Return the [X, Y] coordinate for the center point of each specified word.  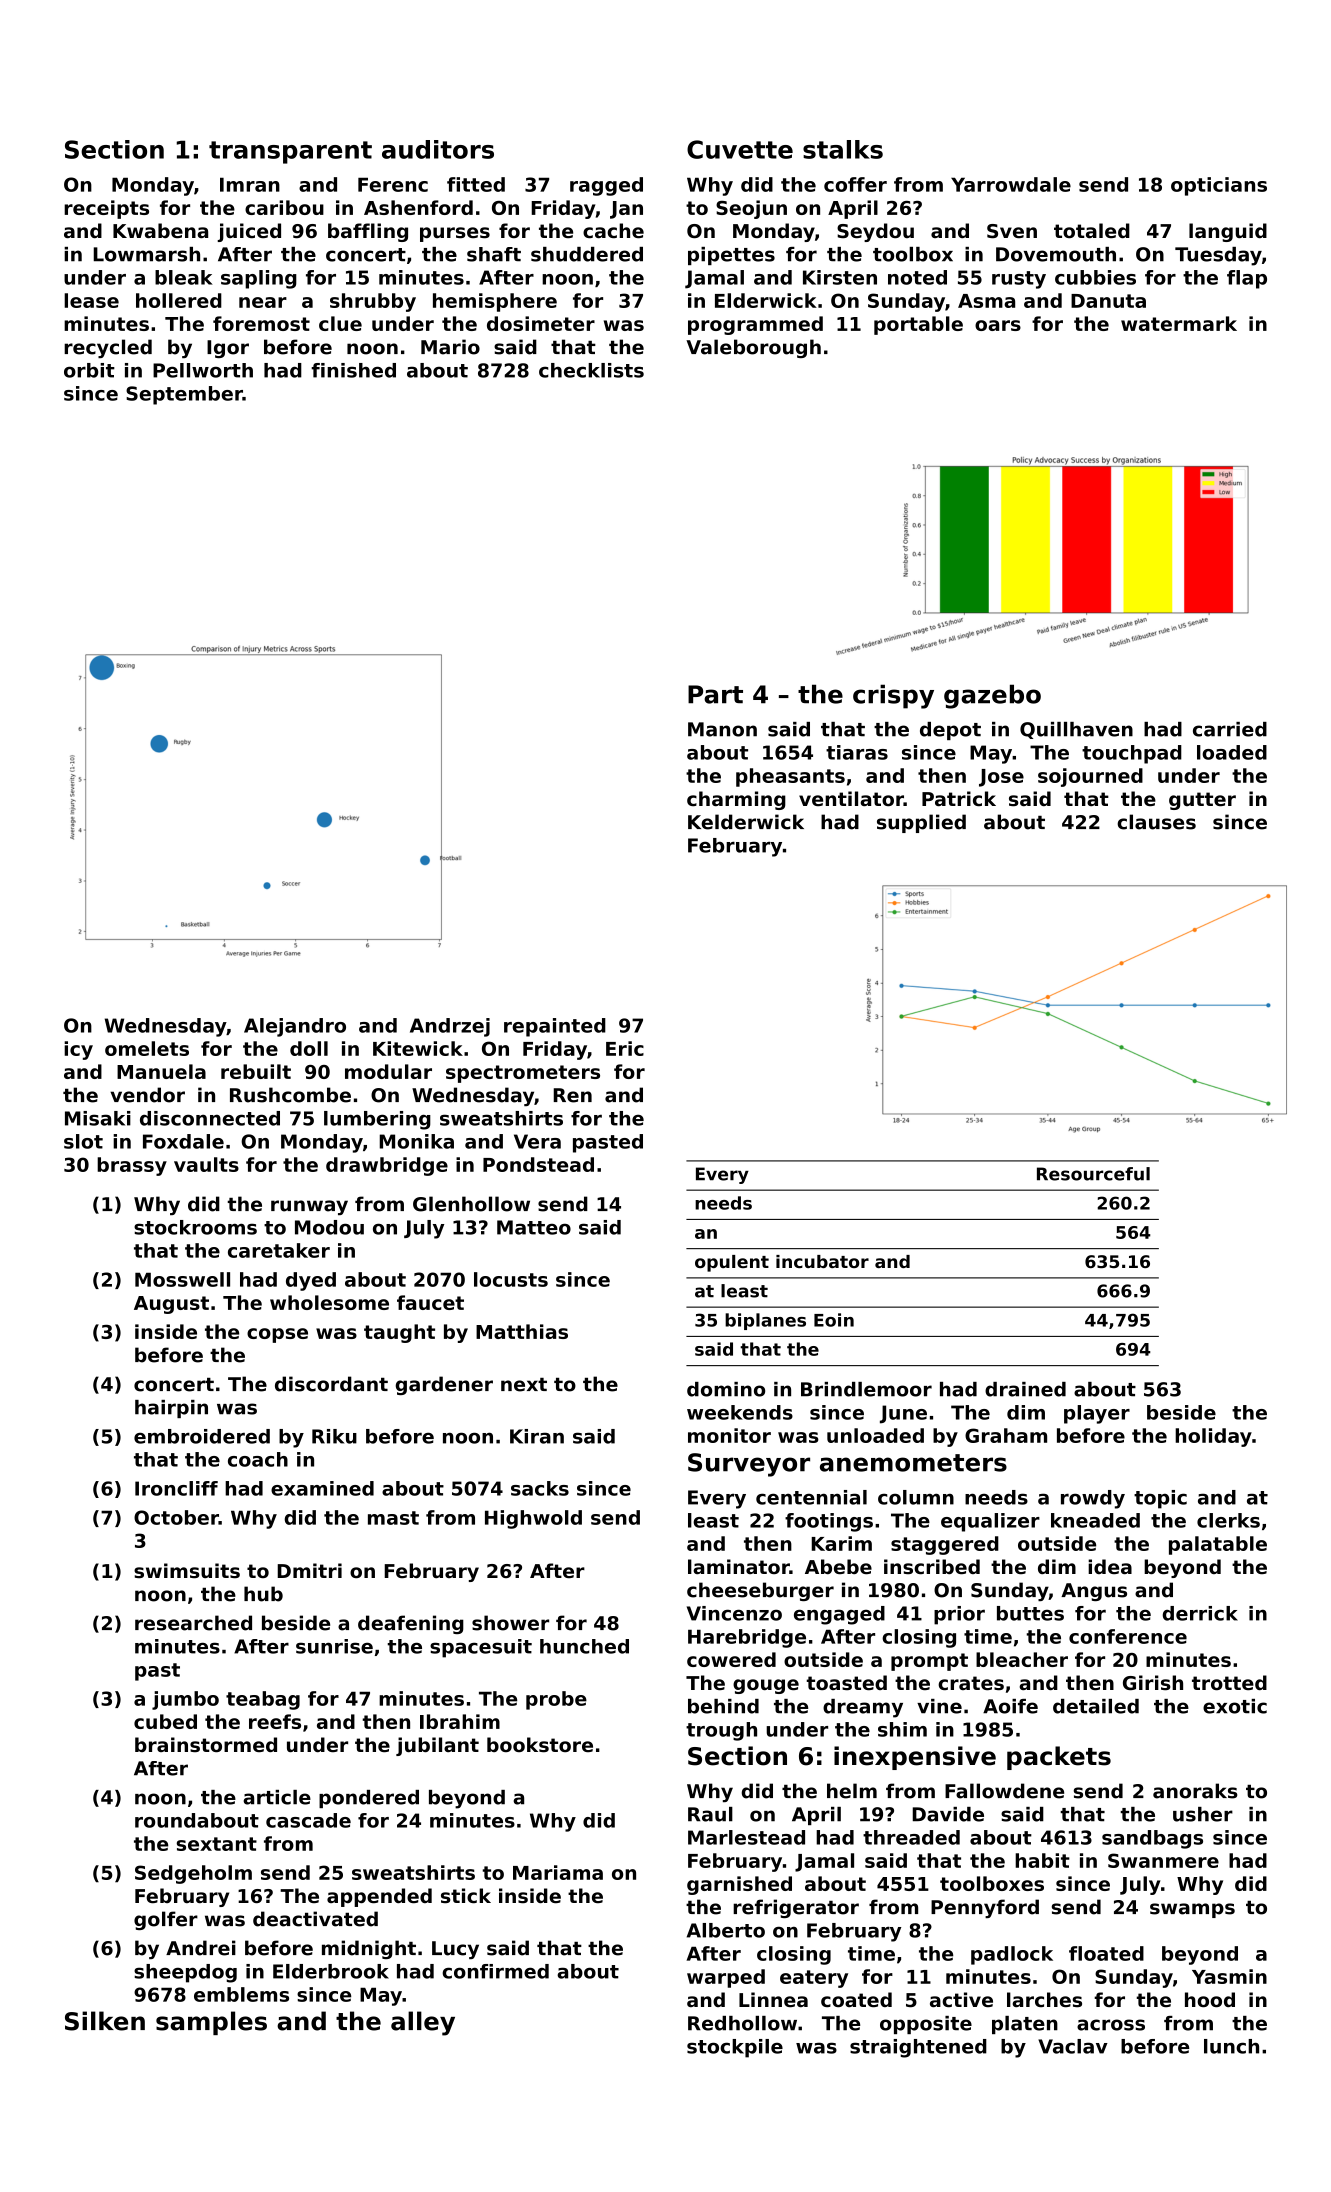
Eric [625, 1048]
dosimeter [541, 323]
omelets [147, 1048]
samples [211, 2023]
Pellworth [203, 370]
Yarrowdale [1011, 184]
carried [1230, 729]
